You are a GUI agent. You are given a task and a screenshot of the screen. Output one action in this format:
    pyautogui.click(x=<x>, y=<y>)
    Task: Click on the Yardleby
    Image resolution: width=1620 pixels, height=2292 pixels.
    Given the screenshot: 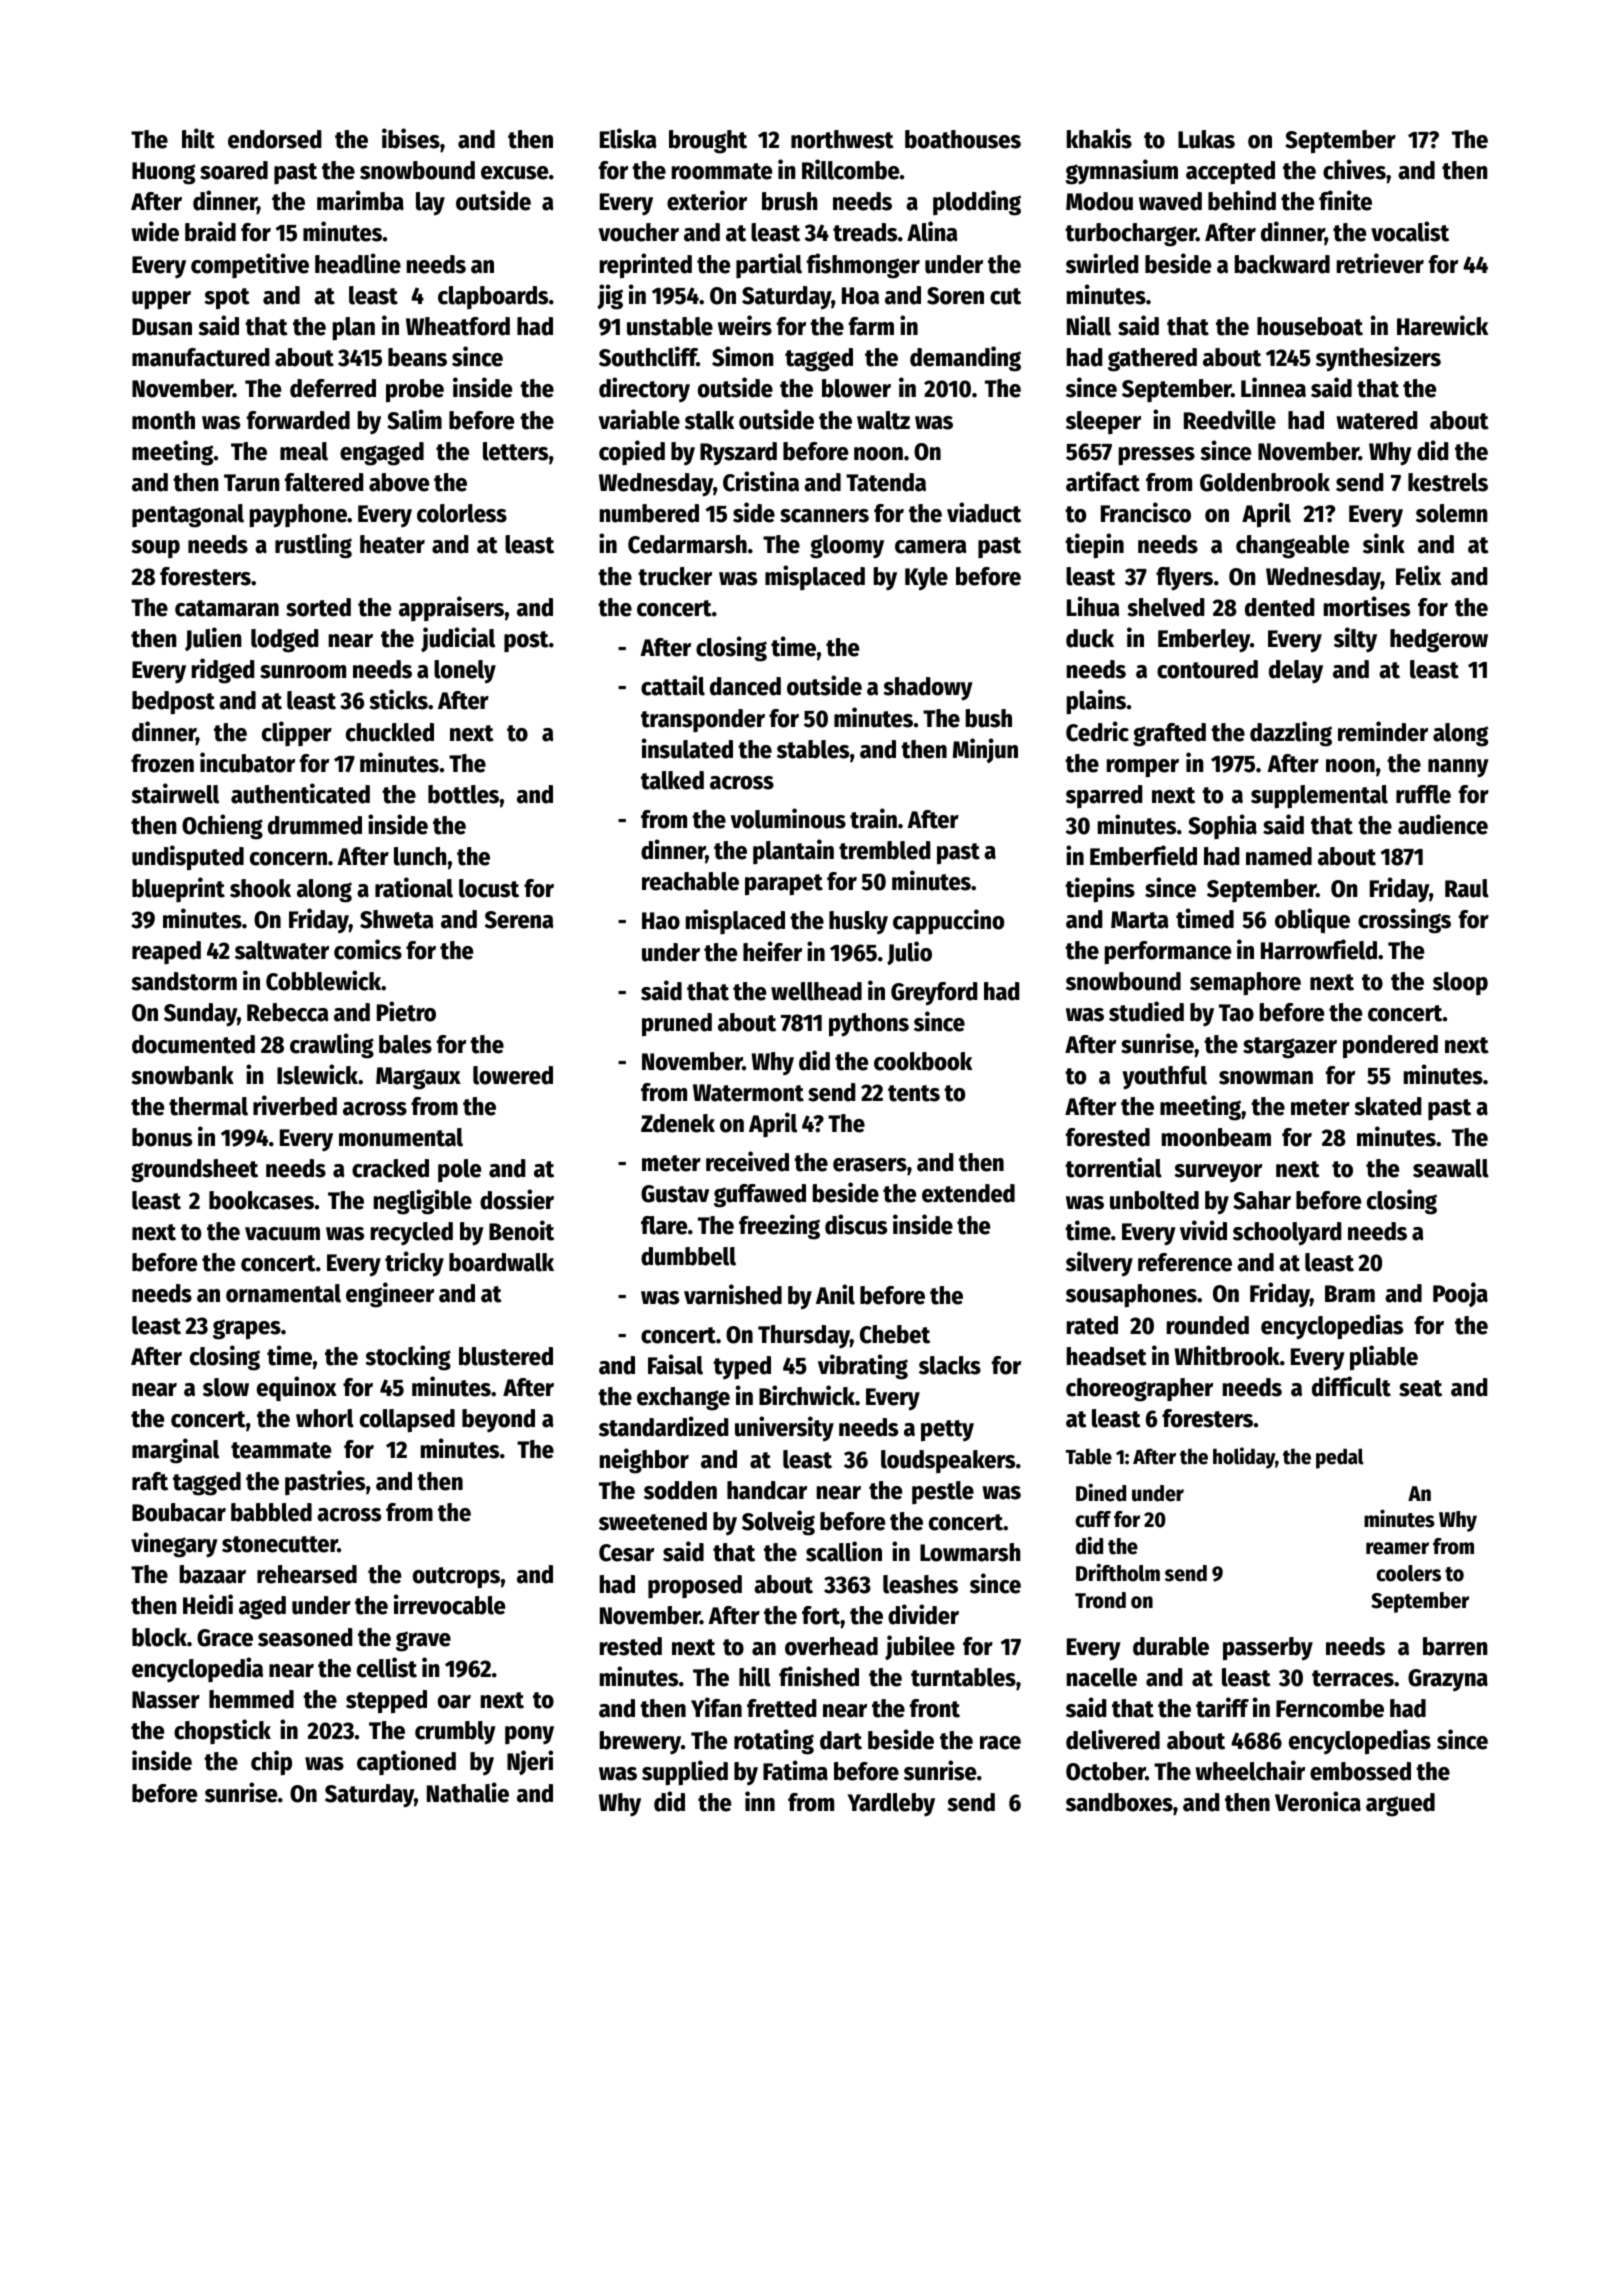 What is the action you would take?
    pyautogui.click(x=891, y=1805)
